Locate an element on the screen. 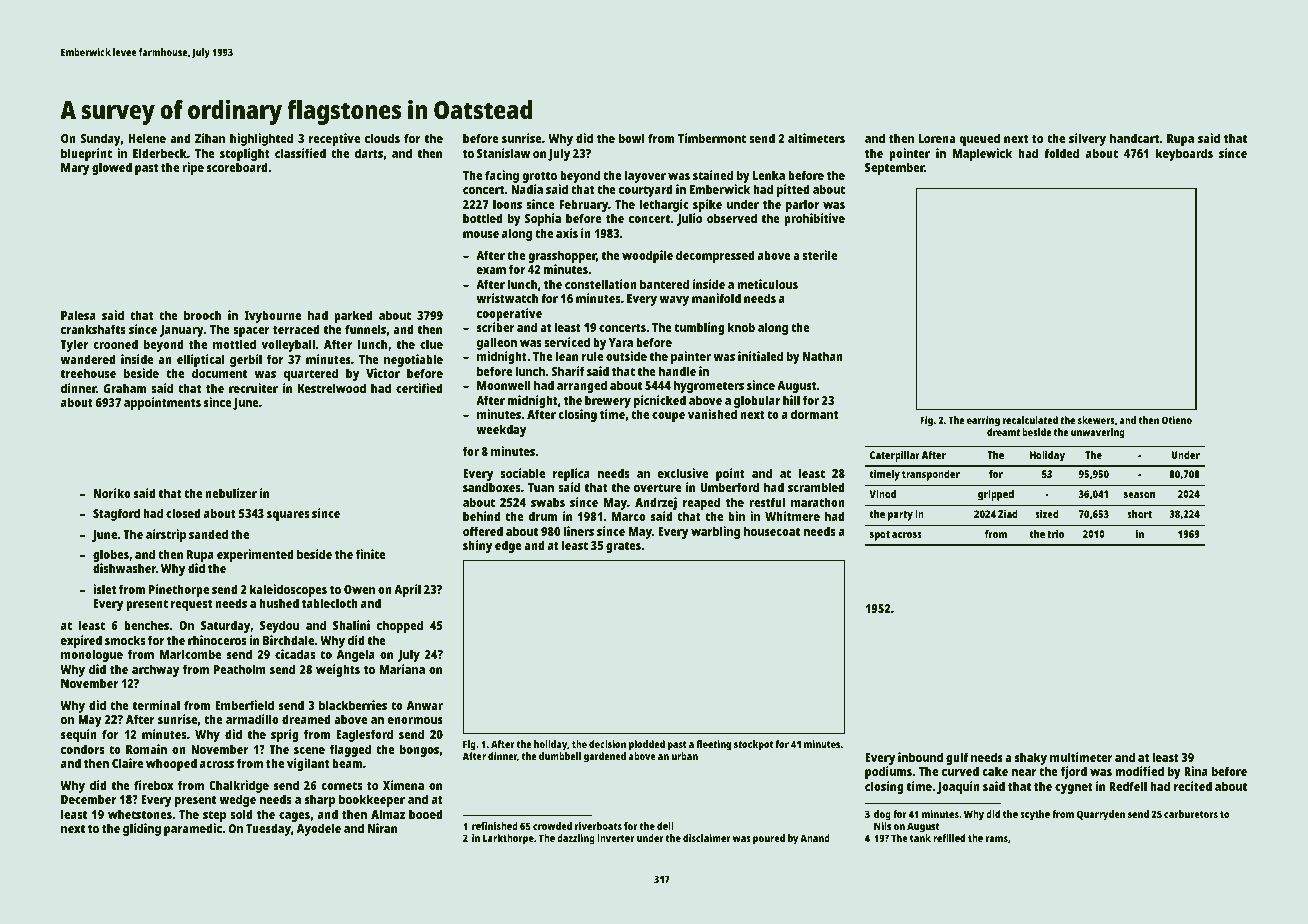 The width and height of the screenshot is (1308, 924). shiny is located at coordinates (477, 546).
